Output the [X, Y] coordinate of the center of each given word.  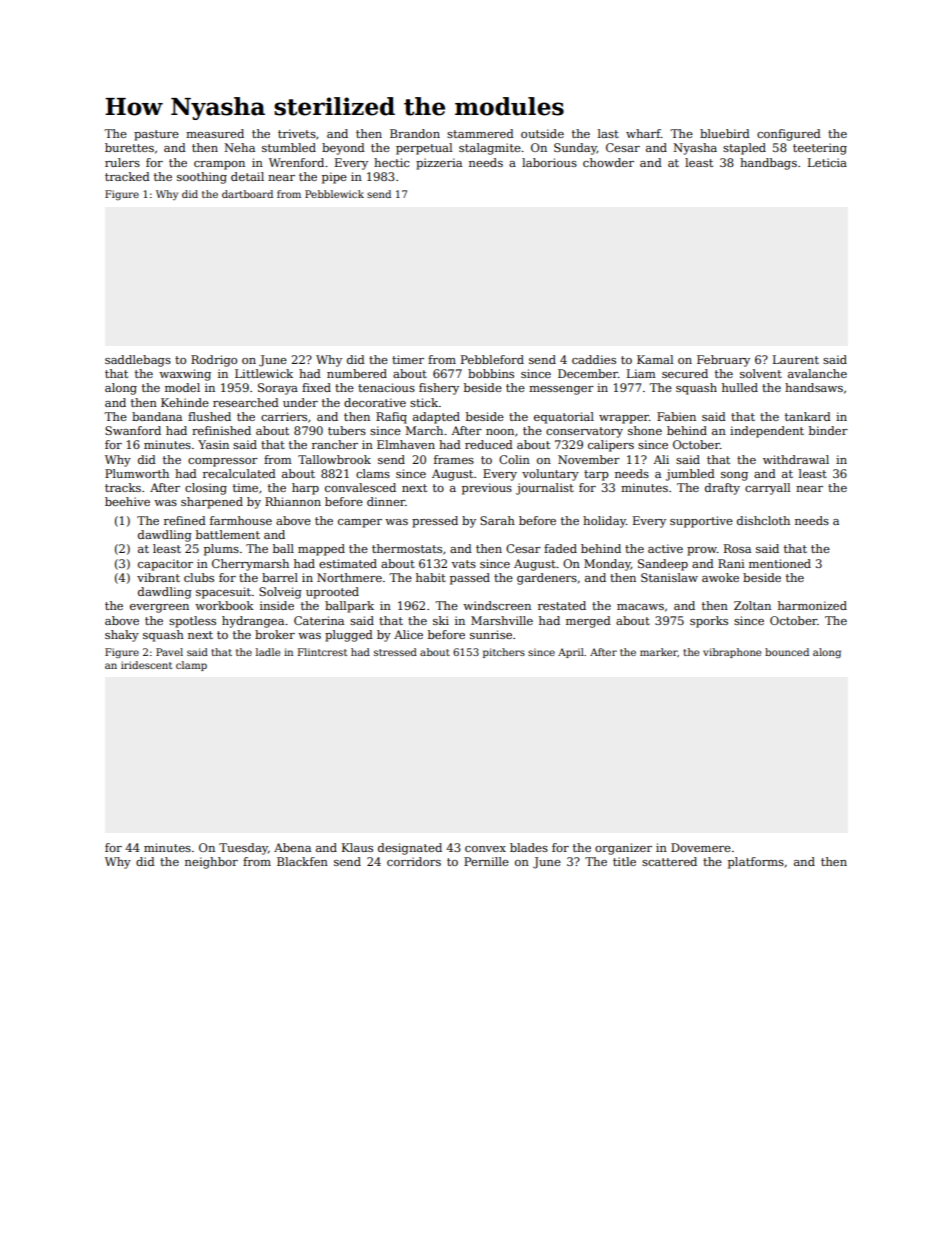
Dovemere [701, 847]
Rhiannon [293, 501]
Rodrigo [214, 361]
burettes [129, 147]
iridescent [146, 665]
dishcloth [763, 520]
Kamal [655, 359]
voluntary [550, 475]
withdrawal [796, 459]
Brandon [415, 133]
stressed [395, 652]
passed [470, 579]
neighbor [211, 863]
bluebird [725, 133]
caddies [594, 359]
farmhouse [241, 520]
